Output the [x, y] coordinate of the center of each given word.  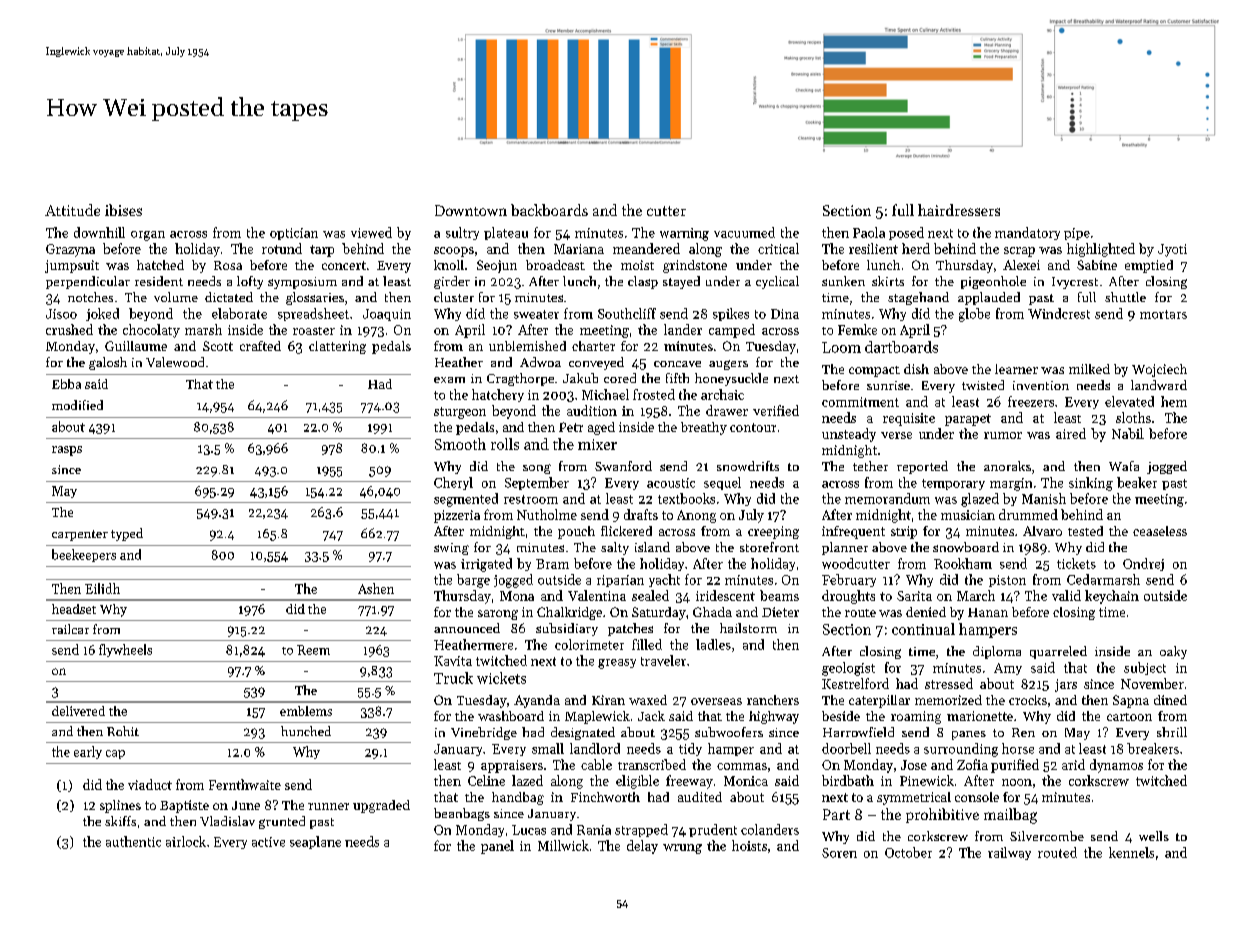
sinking [1091, 484]
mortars [1163, 314]
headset [74, 609]
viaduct [150, 784]
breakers [1153, 748]
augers [728, 365]
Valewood [175, 362]
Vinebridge [484, 733]
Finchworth [605, 797]
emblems [306, 711]
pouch [576, 532]
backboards [549, 210]
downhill [99, 232]
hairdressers [959, 210]
